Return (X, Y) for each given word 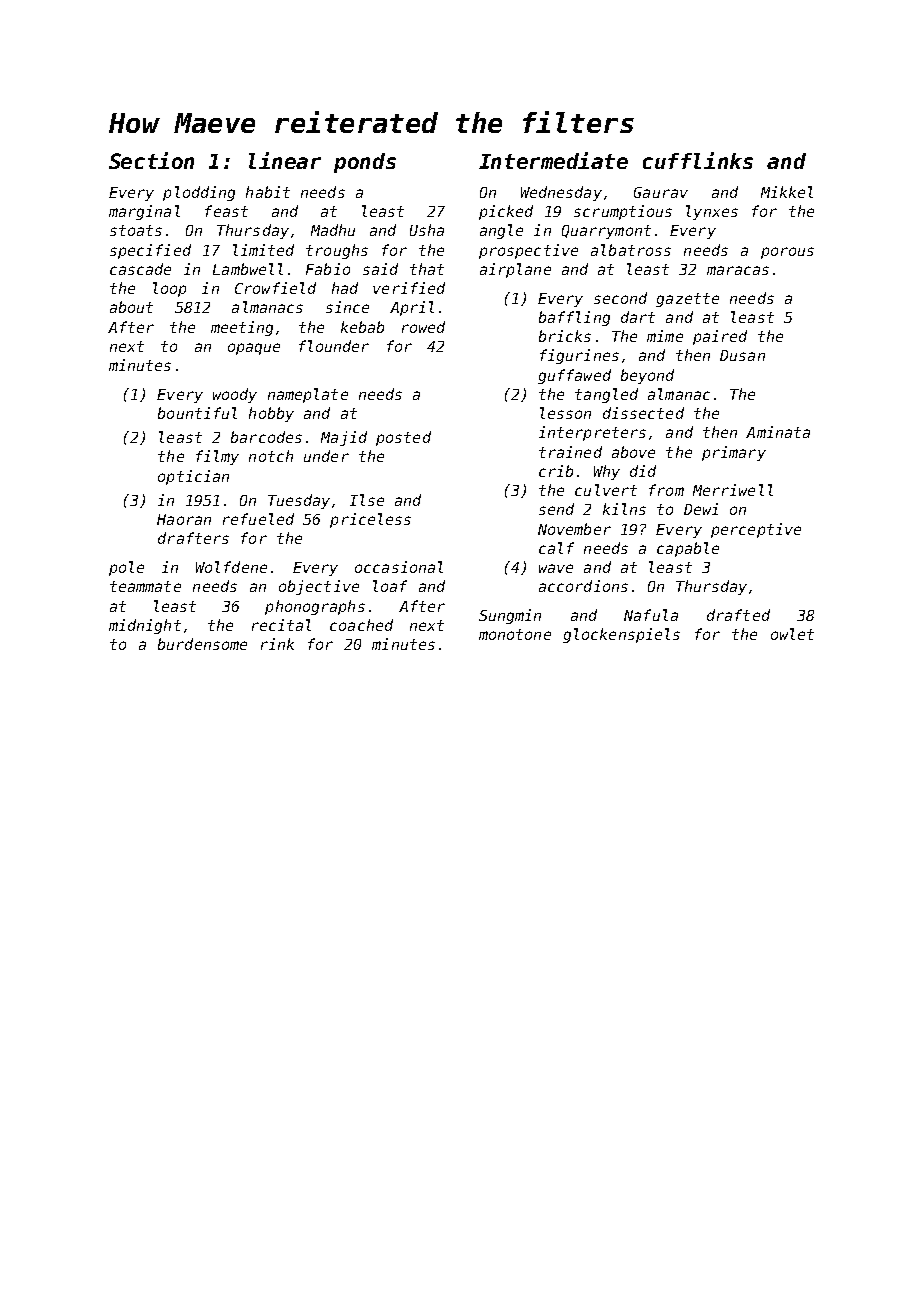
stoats (136, 230)
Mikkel (787, 192)
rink (277, 644)
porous (787, 253)
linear (285, 160)
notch (271, 456)
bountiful (197, 413)
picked (506, 212)
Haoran (184, 519)
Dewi (701, 509)
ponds (365, 163)
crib (556, 471)
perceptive (756, 530)
